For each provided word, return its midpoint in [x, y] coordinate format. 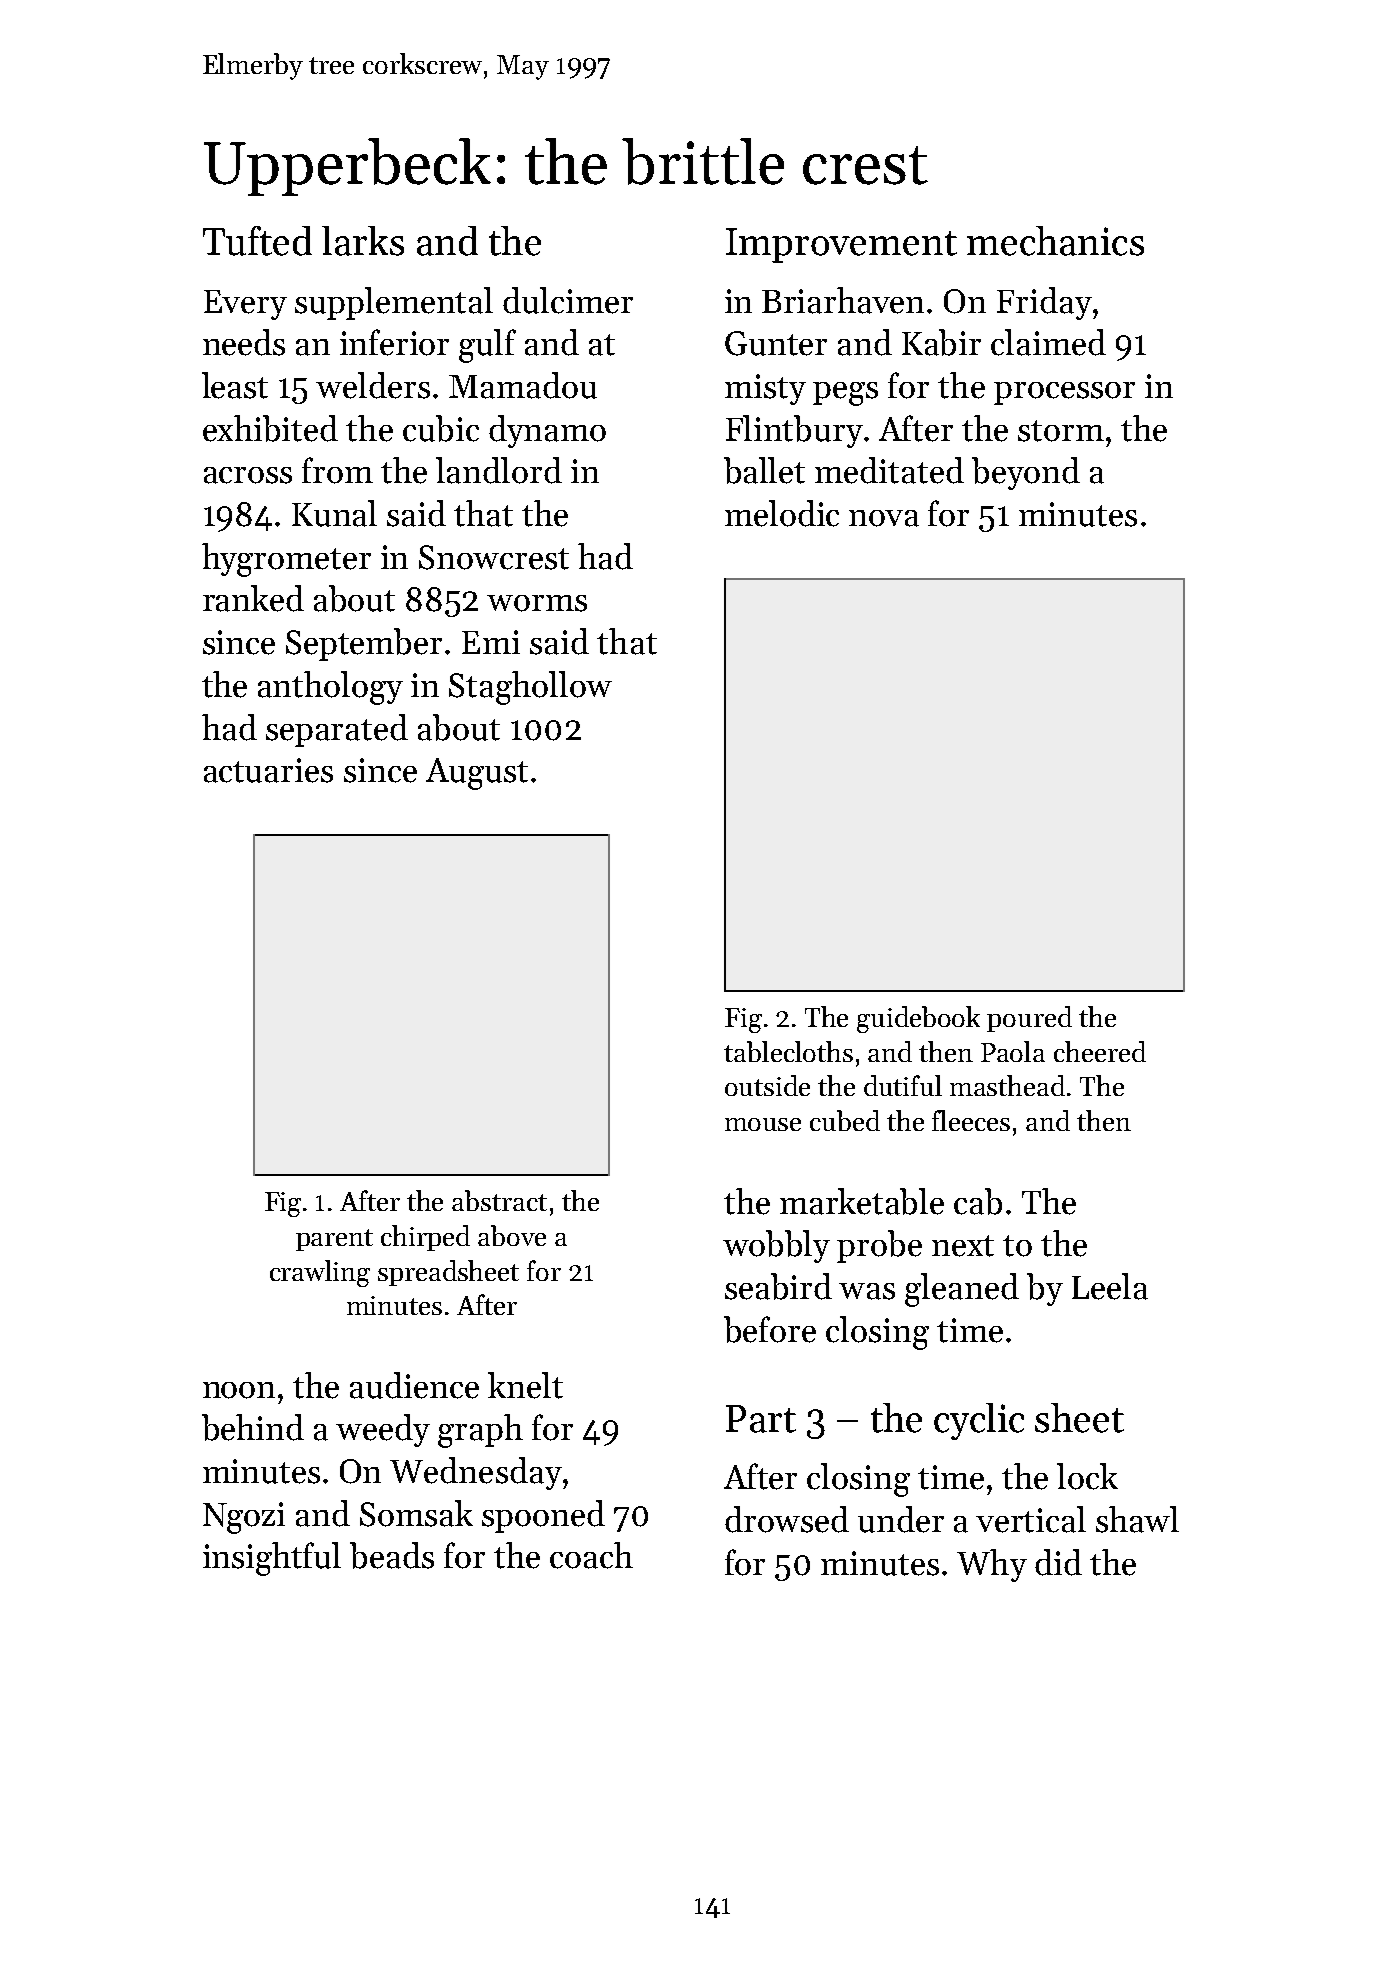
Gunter [776, 343]
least [235, 385]
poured [1029, 1019]
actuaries [268, 770]
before [770, 1329]
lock [1087, 1476]
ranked [253, 598]
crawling [320, 1273]
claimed [1048, 342]
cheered [1100, 1051]
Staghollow [530, 688]
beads [392, 1555]
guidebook [918, 1019]
